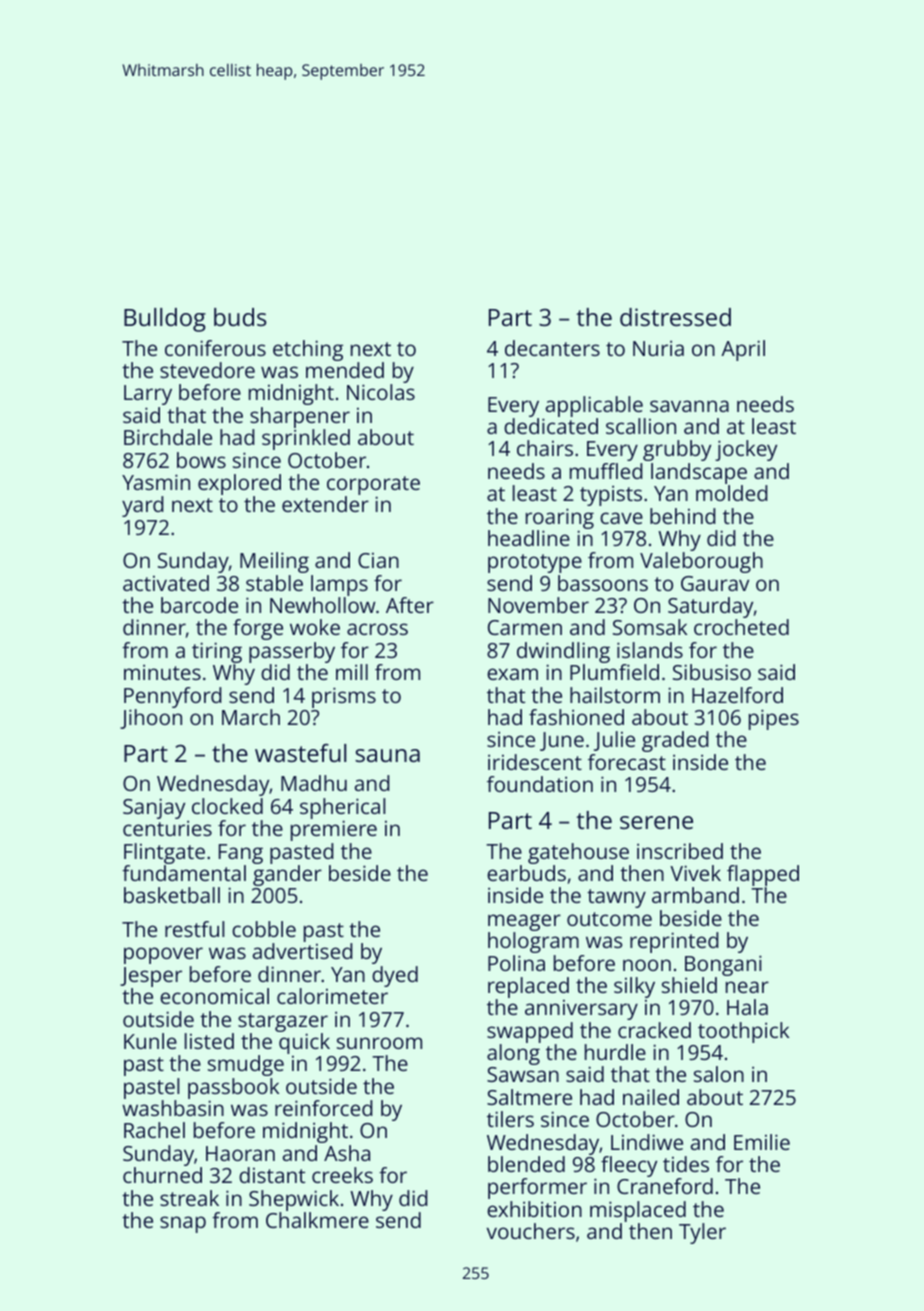 The image size is (924, 1311). Describe the element at coordinates (746, 450) in the page. I see `jockey` at that location.
